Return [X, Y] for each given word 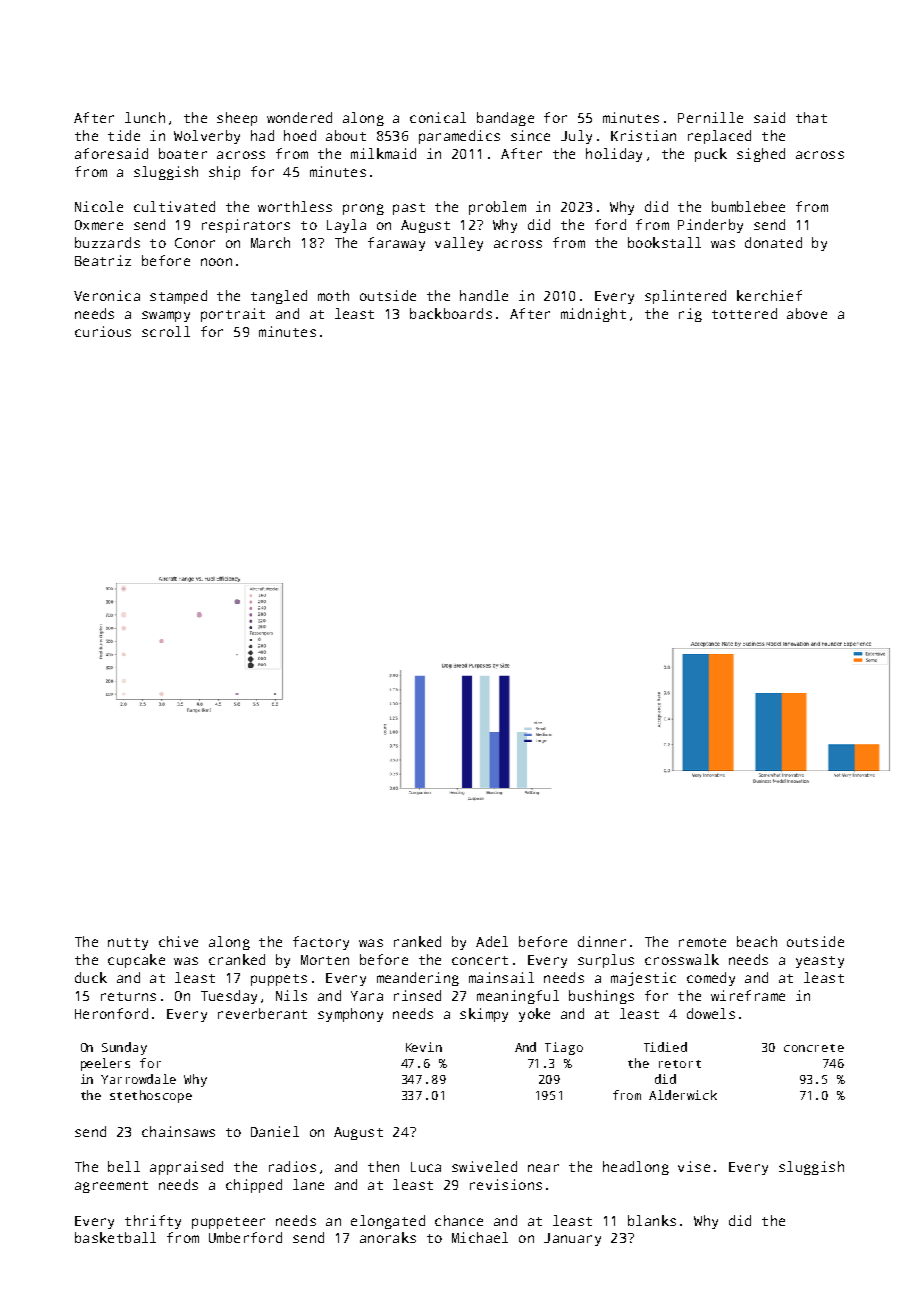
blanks [652, 1220]
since [530, 135]
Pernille [710, 117]
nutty [128, 944]
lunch [145, 117]
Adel [492, 941]
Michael [480, 1237]
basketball [115, 1237]
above [807, 313]
